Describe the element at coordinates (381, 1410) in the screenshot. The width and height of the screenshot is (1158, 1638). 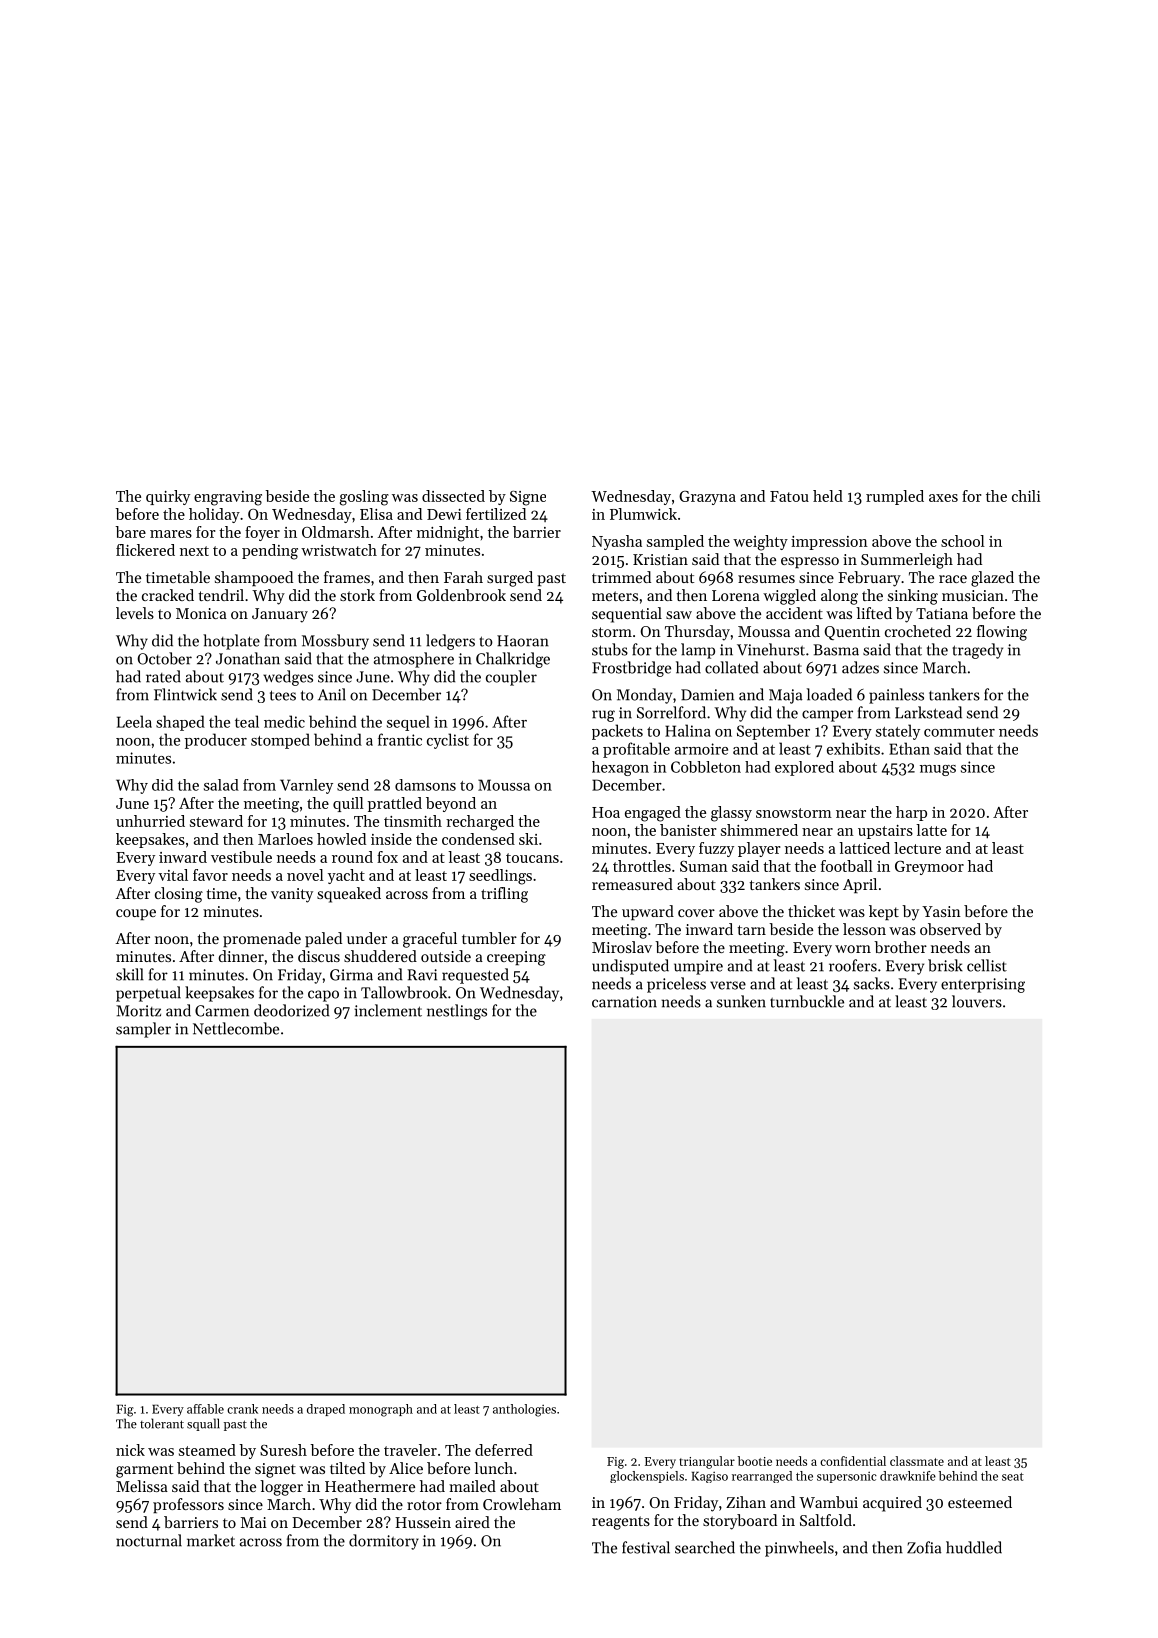
I see `monograph` at that location.
